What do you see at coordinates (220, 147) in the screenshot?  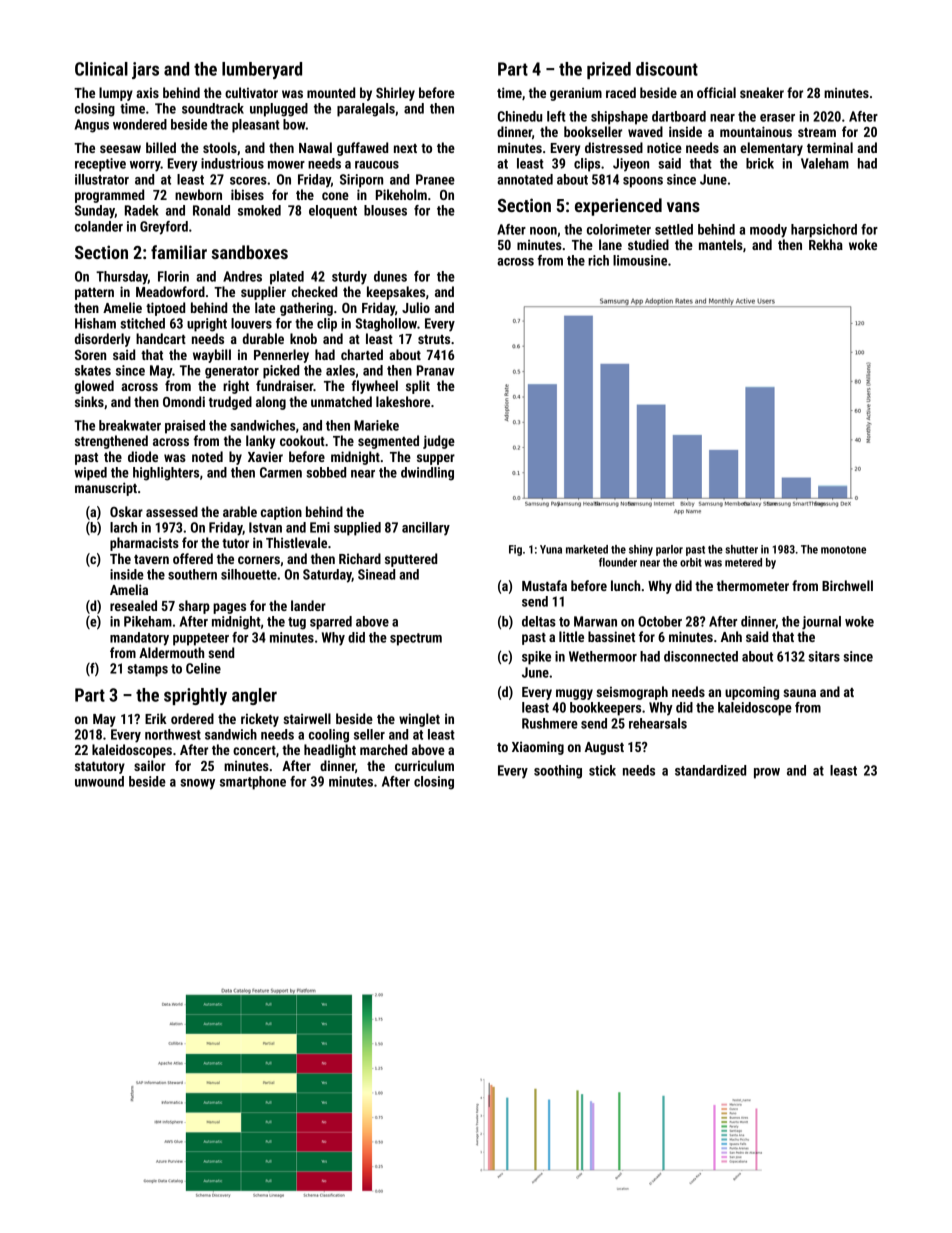 I see `stools` at bounding box center [220, 147].
